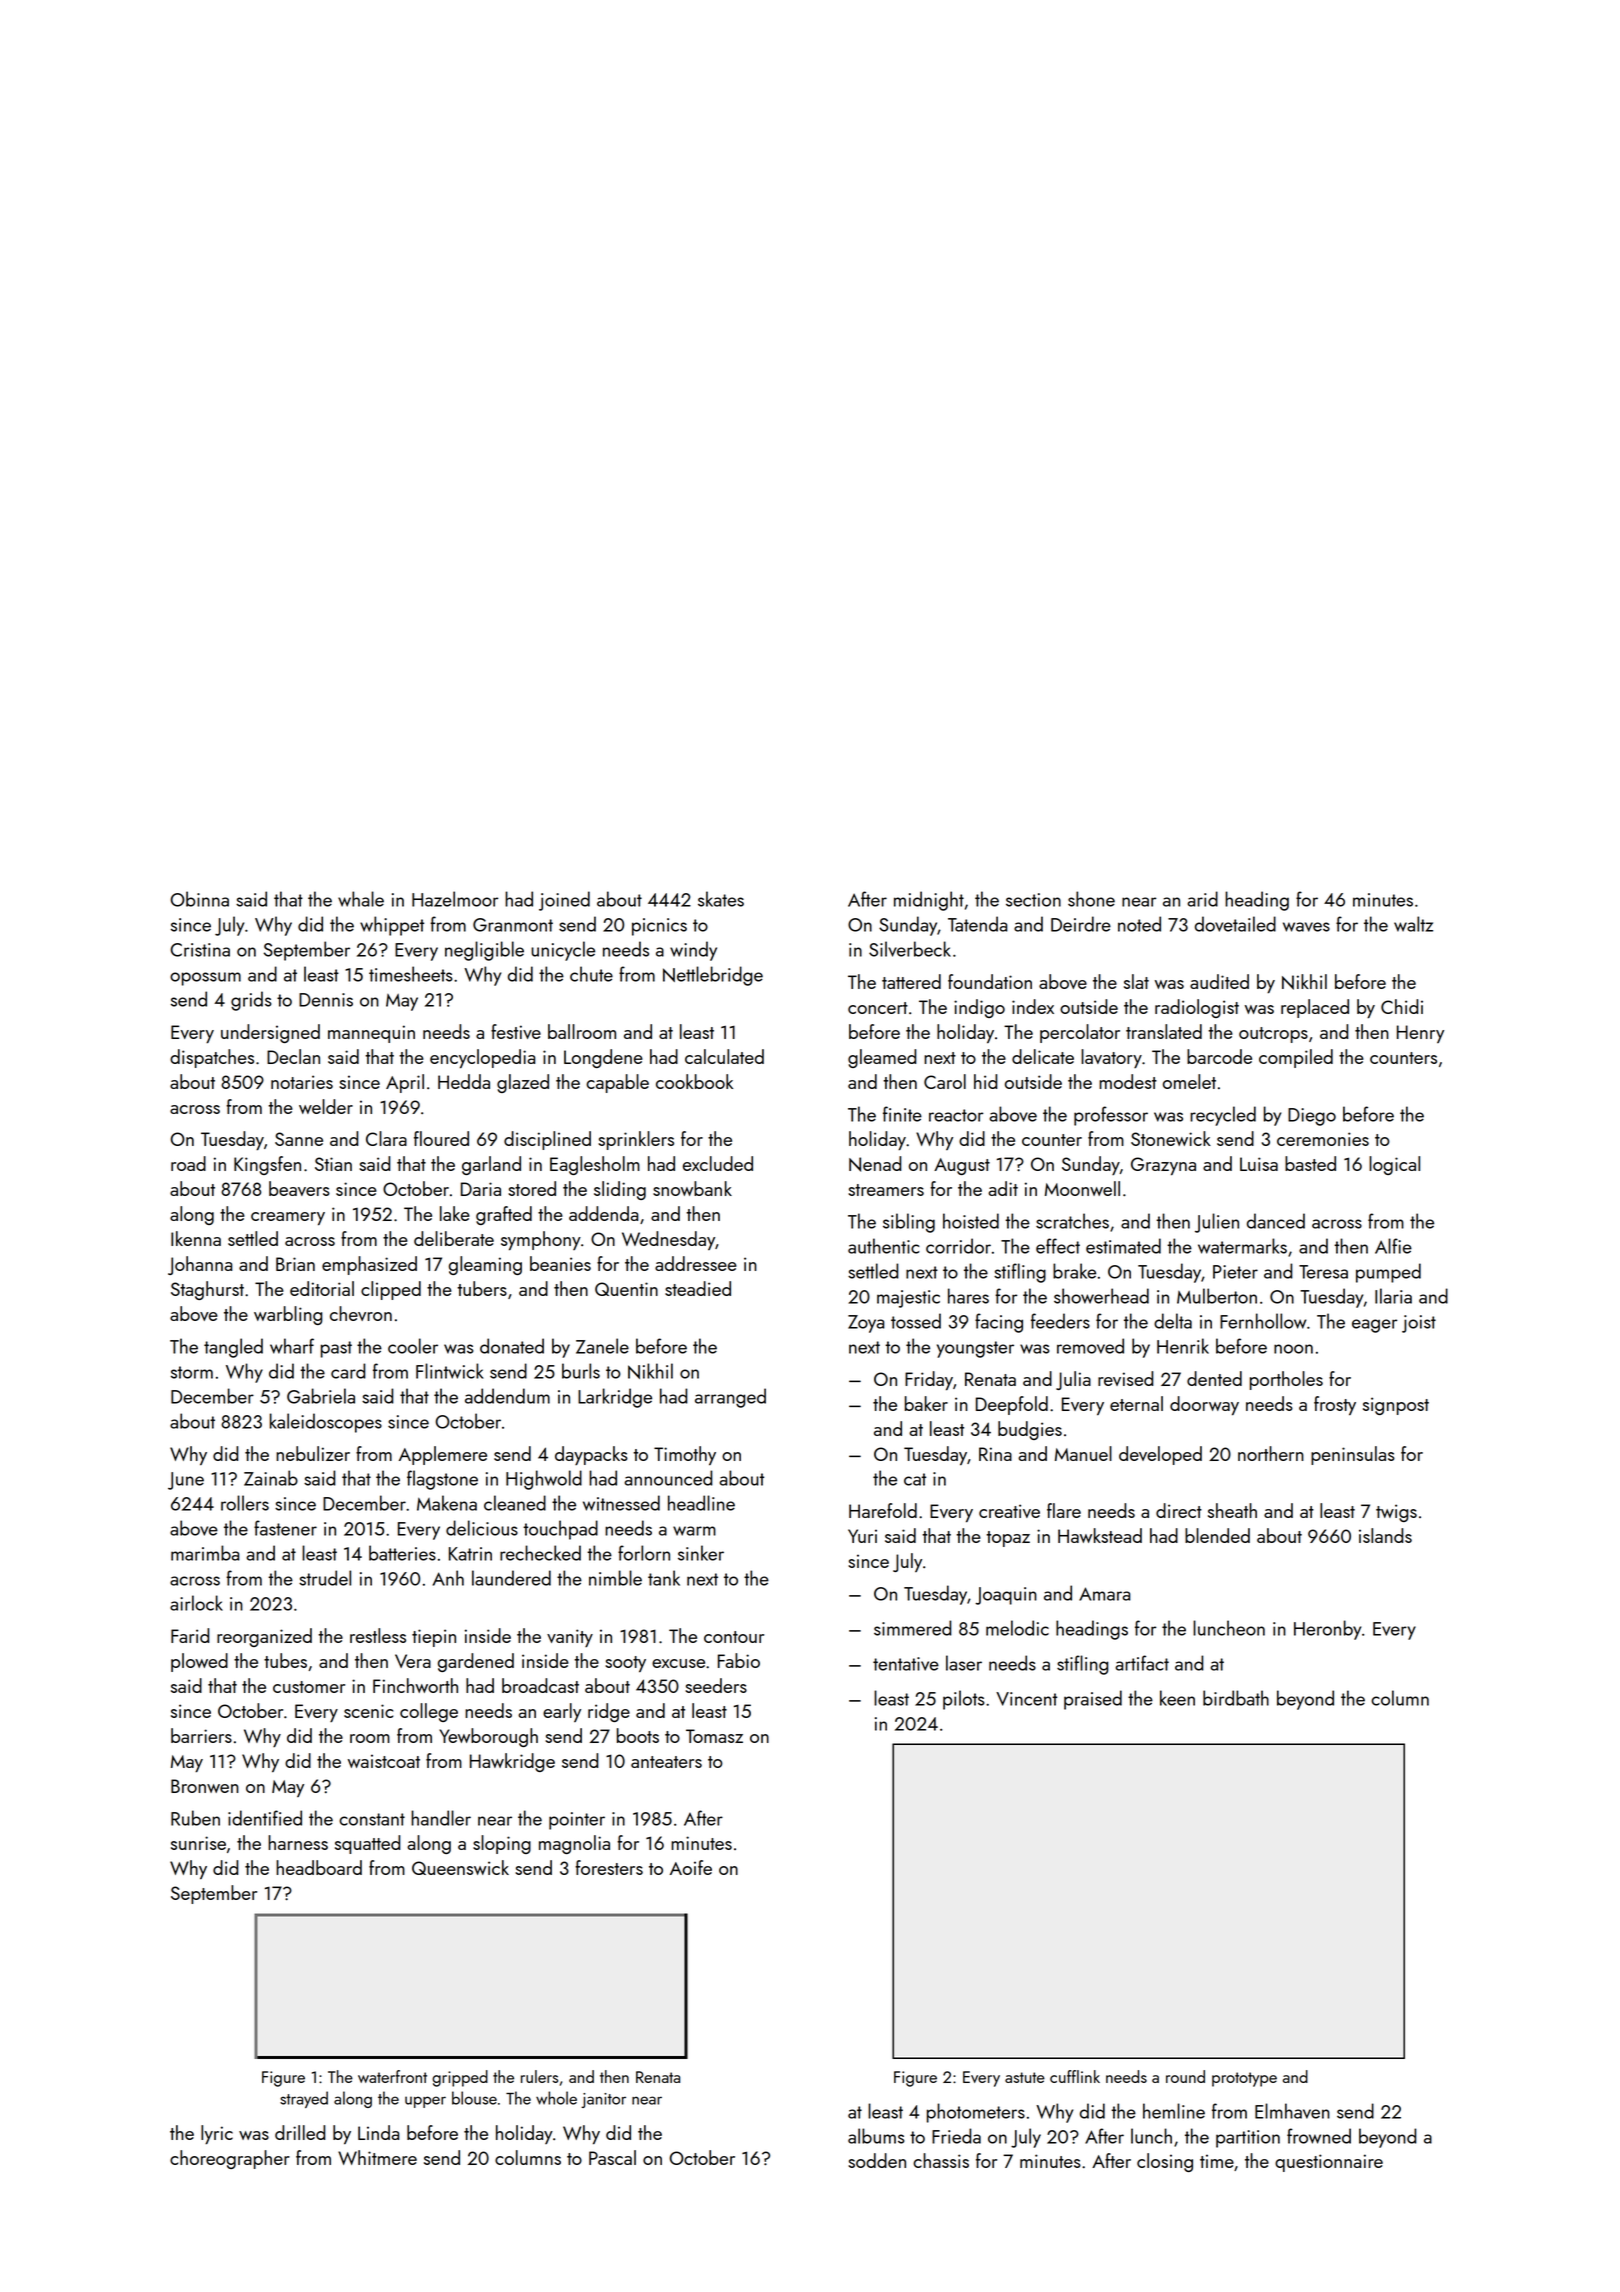 The image size is (1620, 2292). Describe the element at coordinates (233, 1348) in the screenshot. I see `tangled` at that location.
